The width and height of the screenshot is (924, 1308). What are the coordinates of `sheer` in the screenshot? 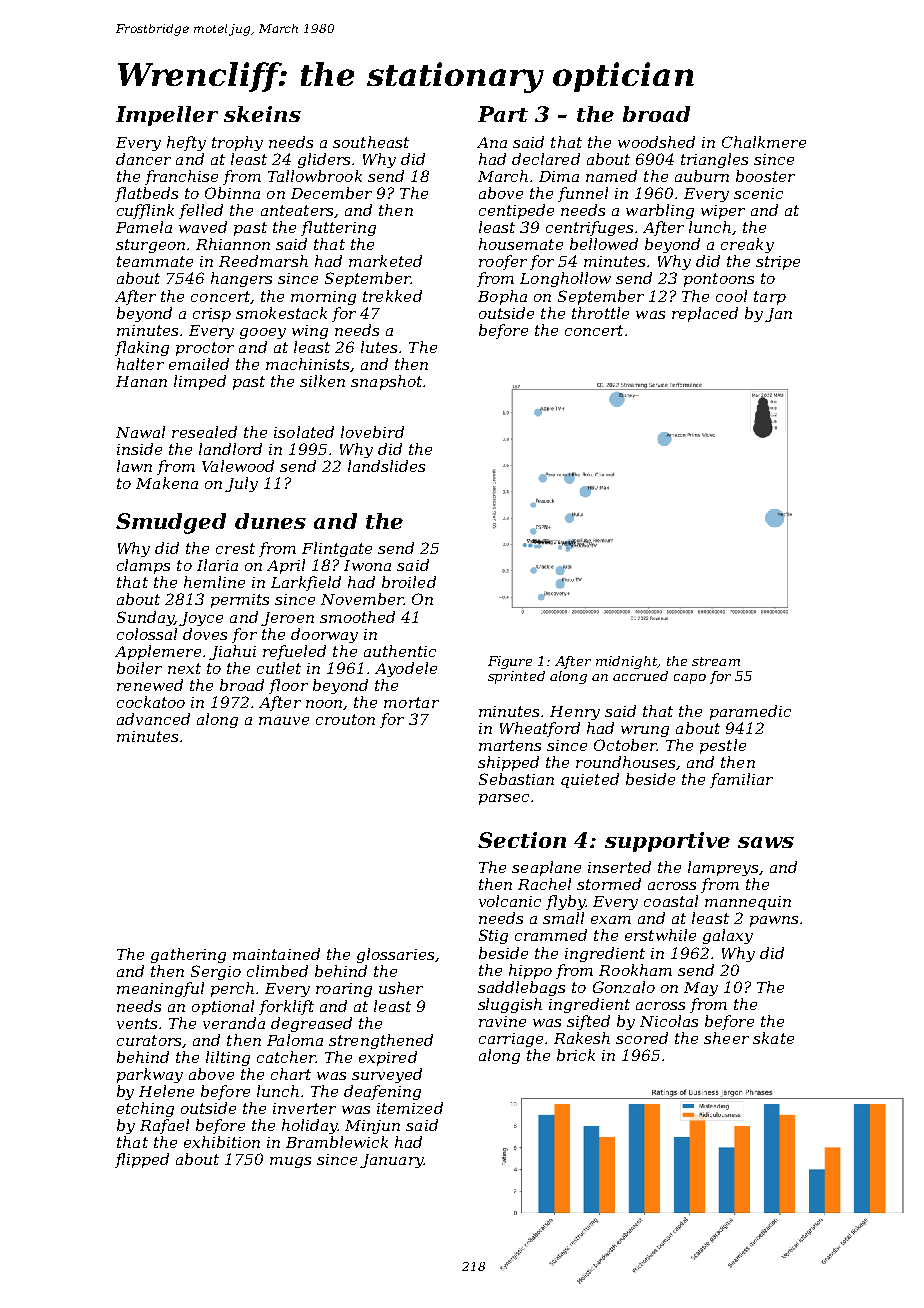 It's located at (726, 1038).
